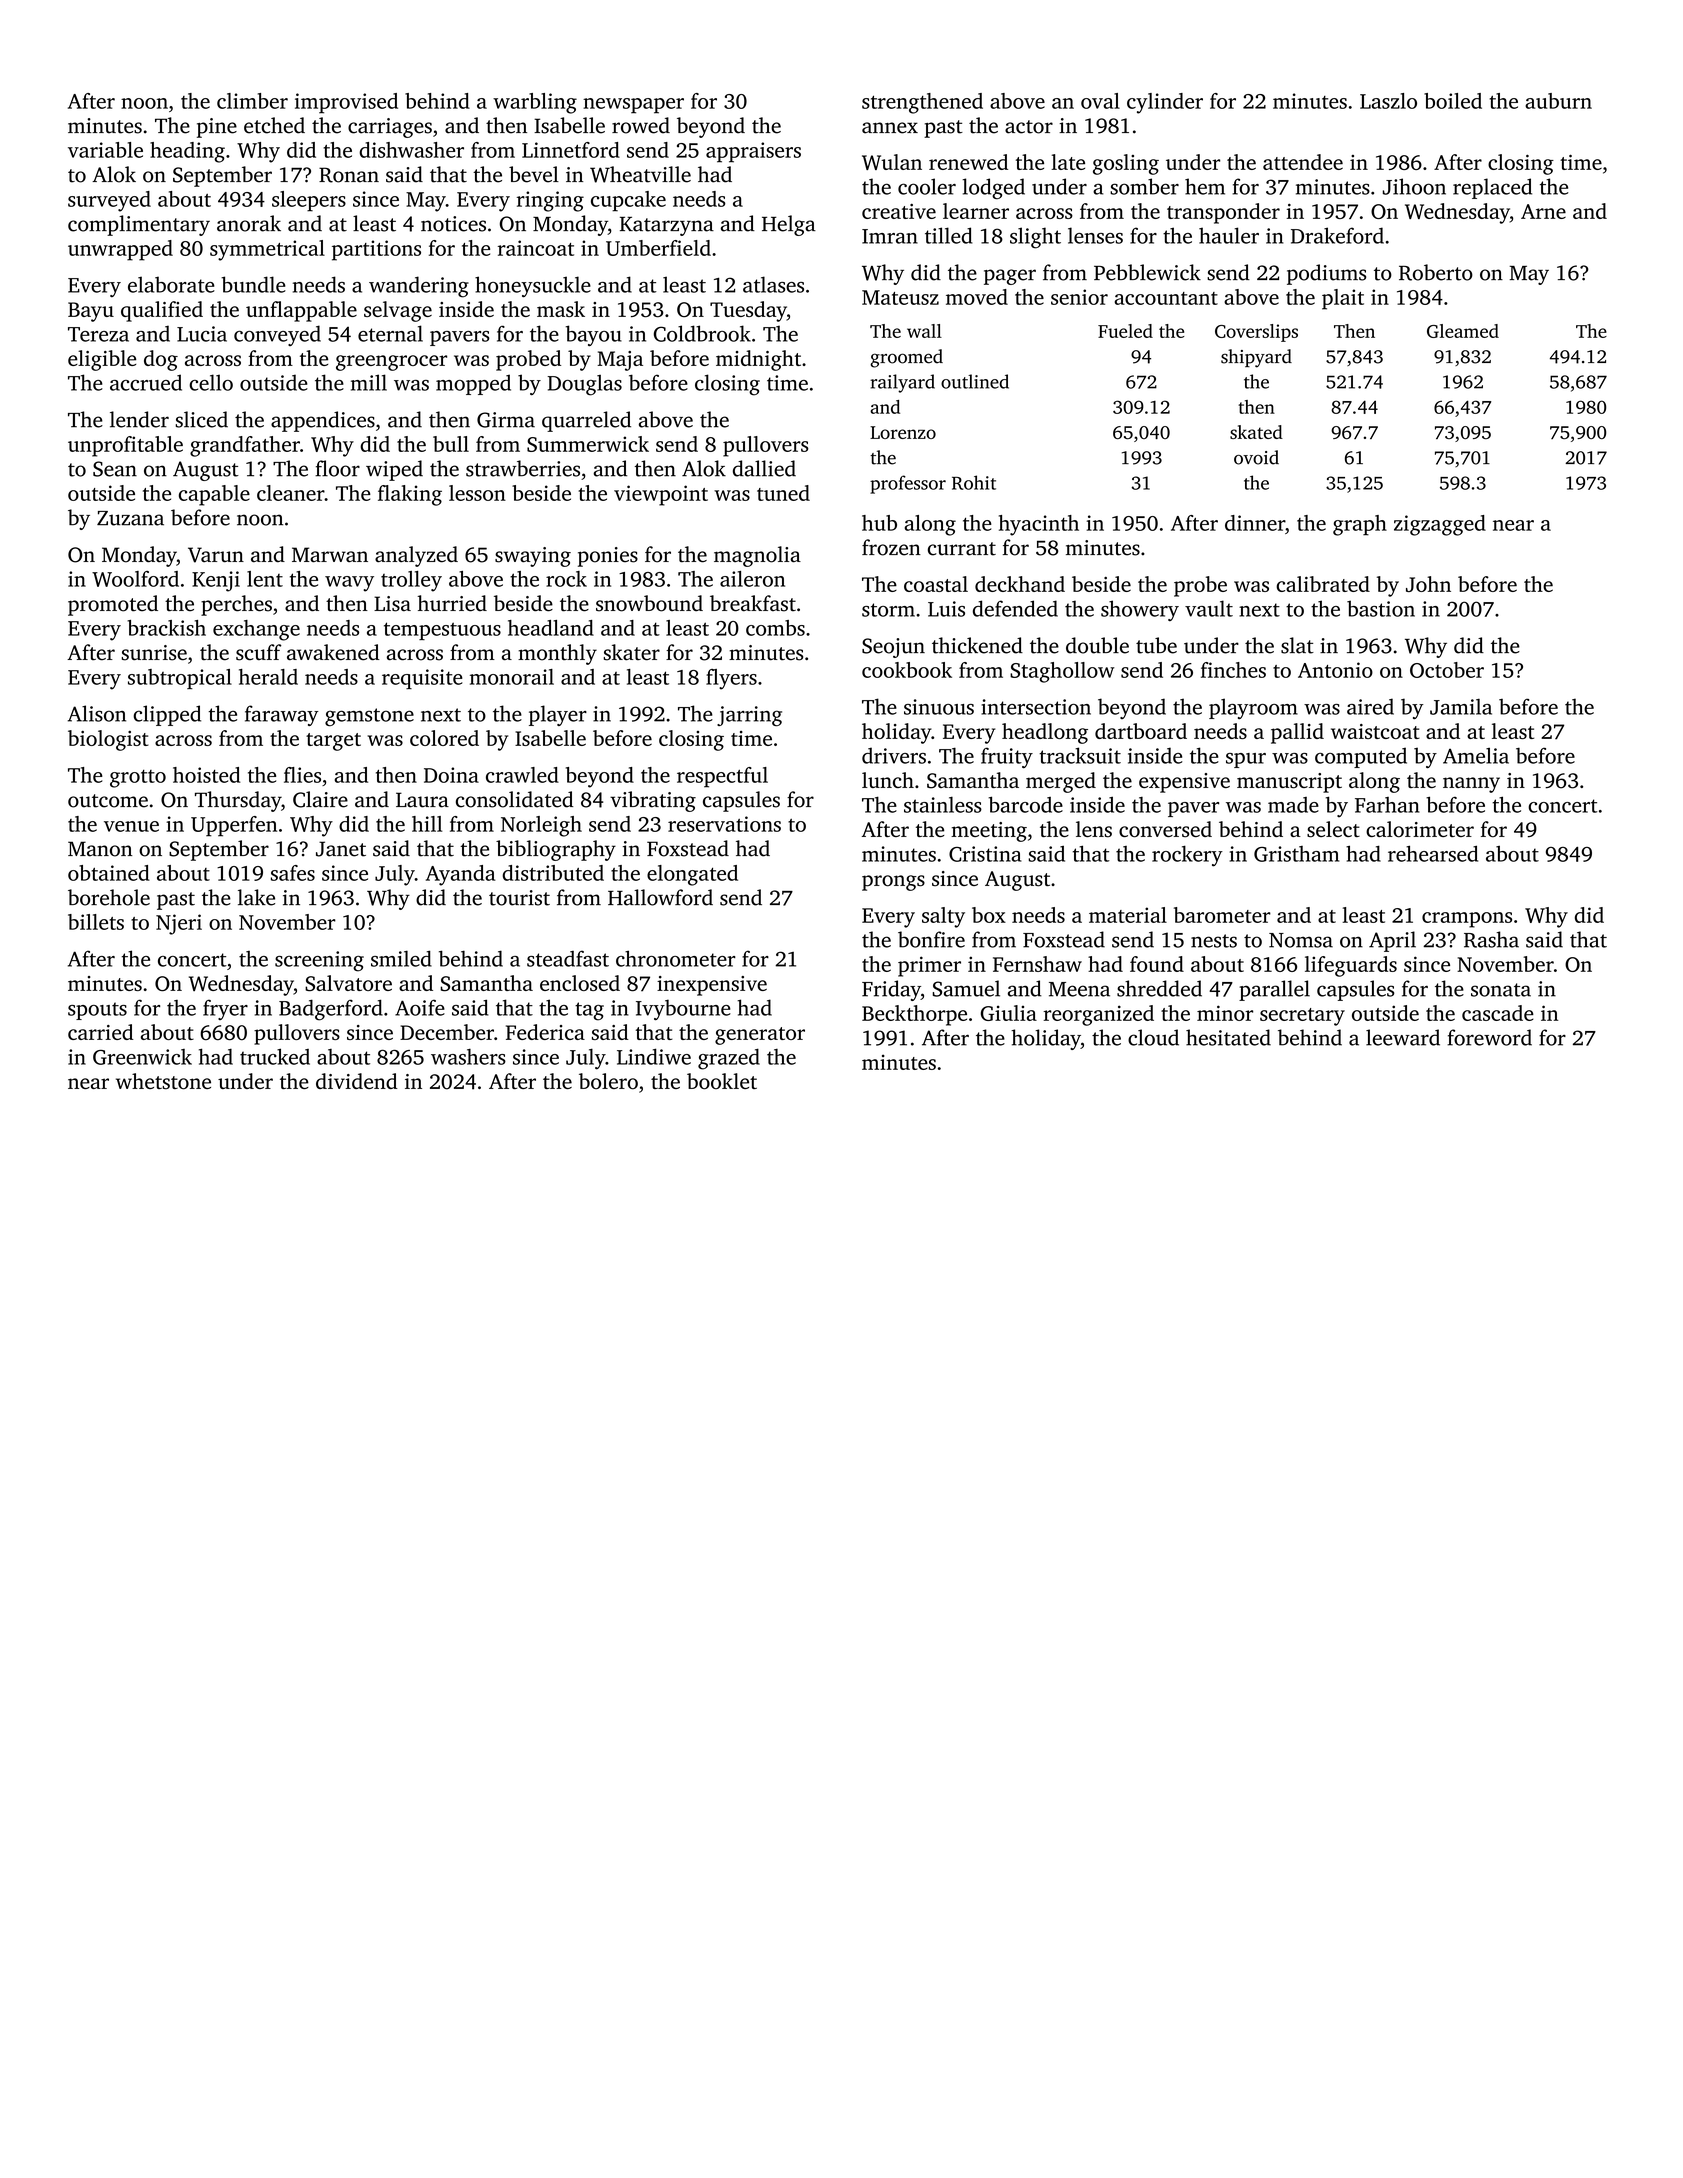 The image size is (1683, 2178). What do you see at coordinates (357, 1081) in the document?
I see `dividend` at bounding box center [357, 1081].
